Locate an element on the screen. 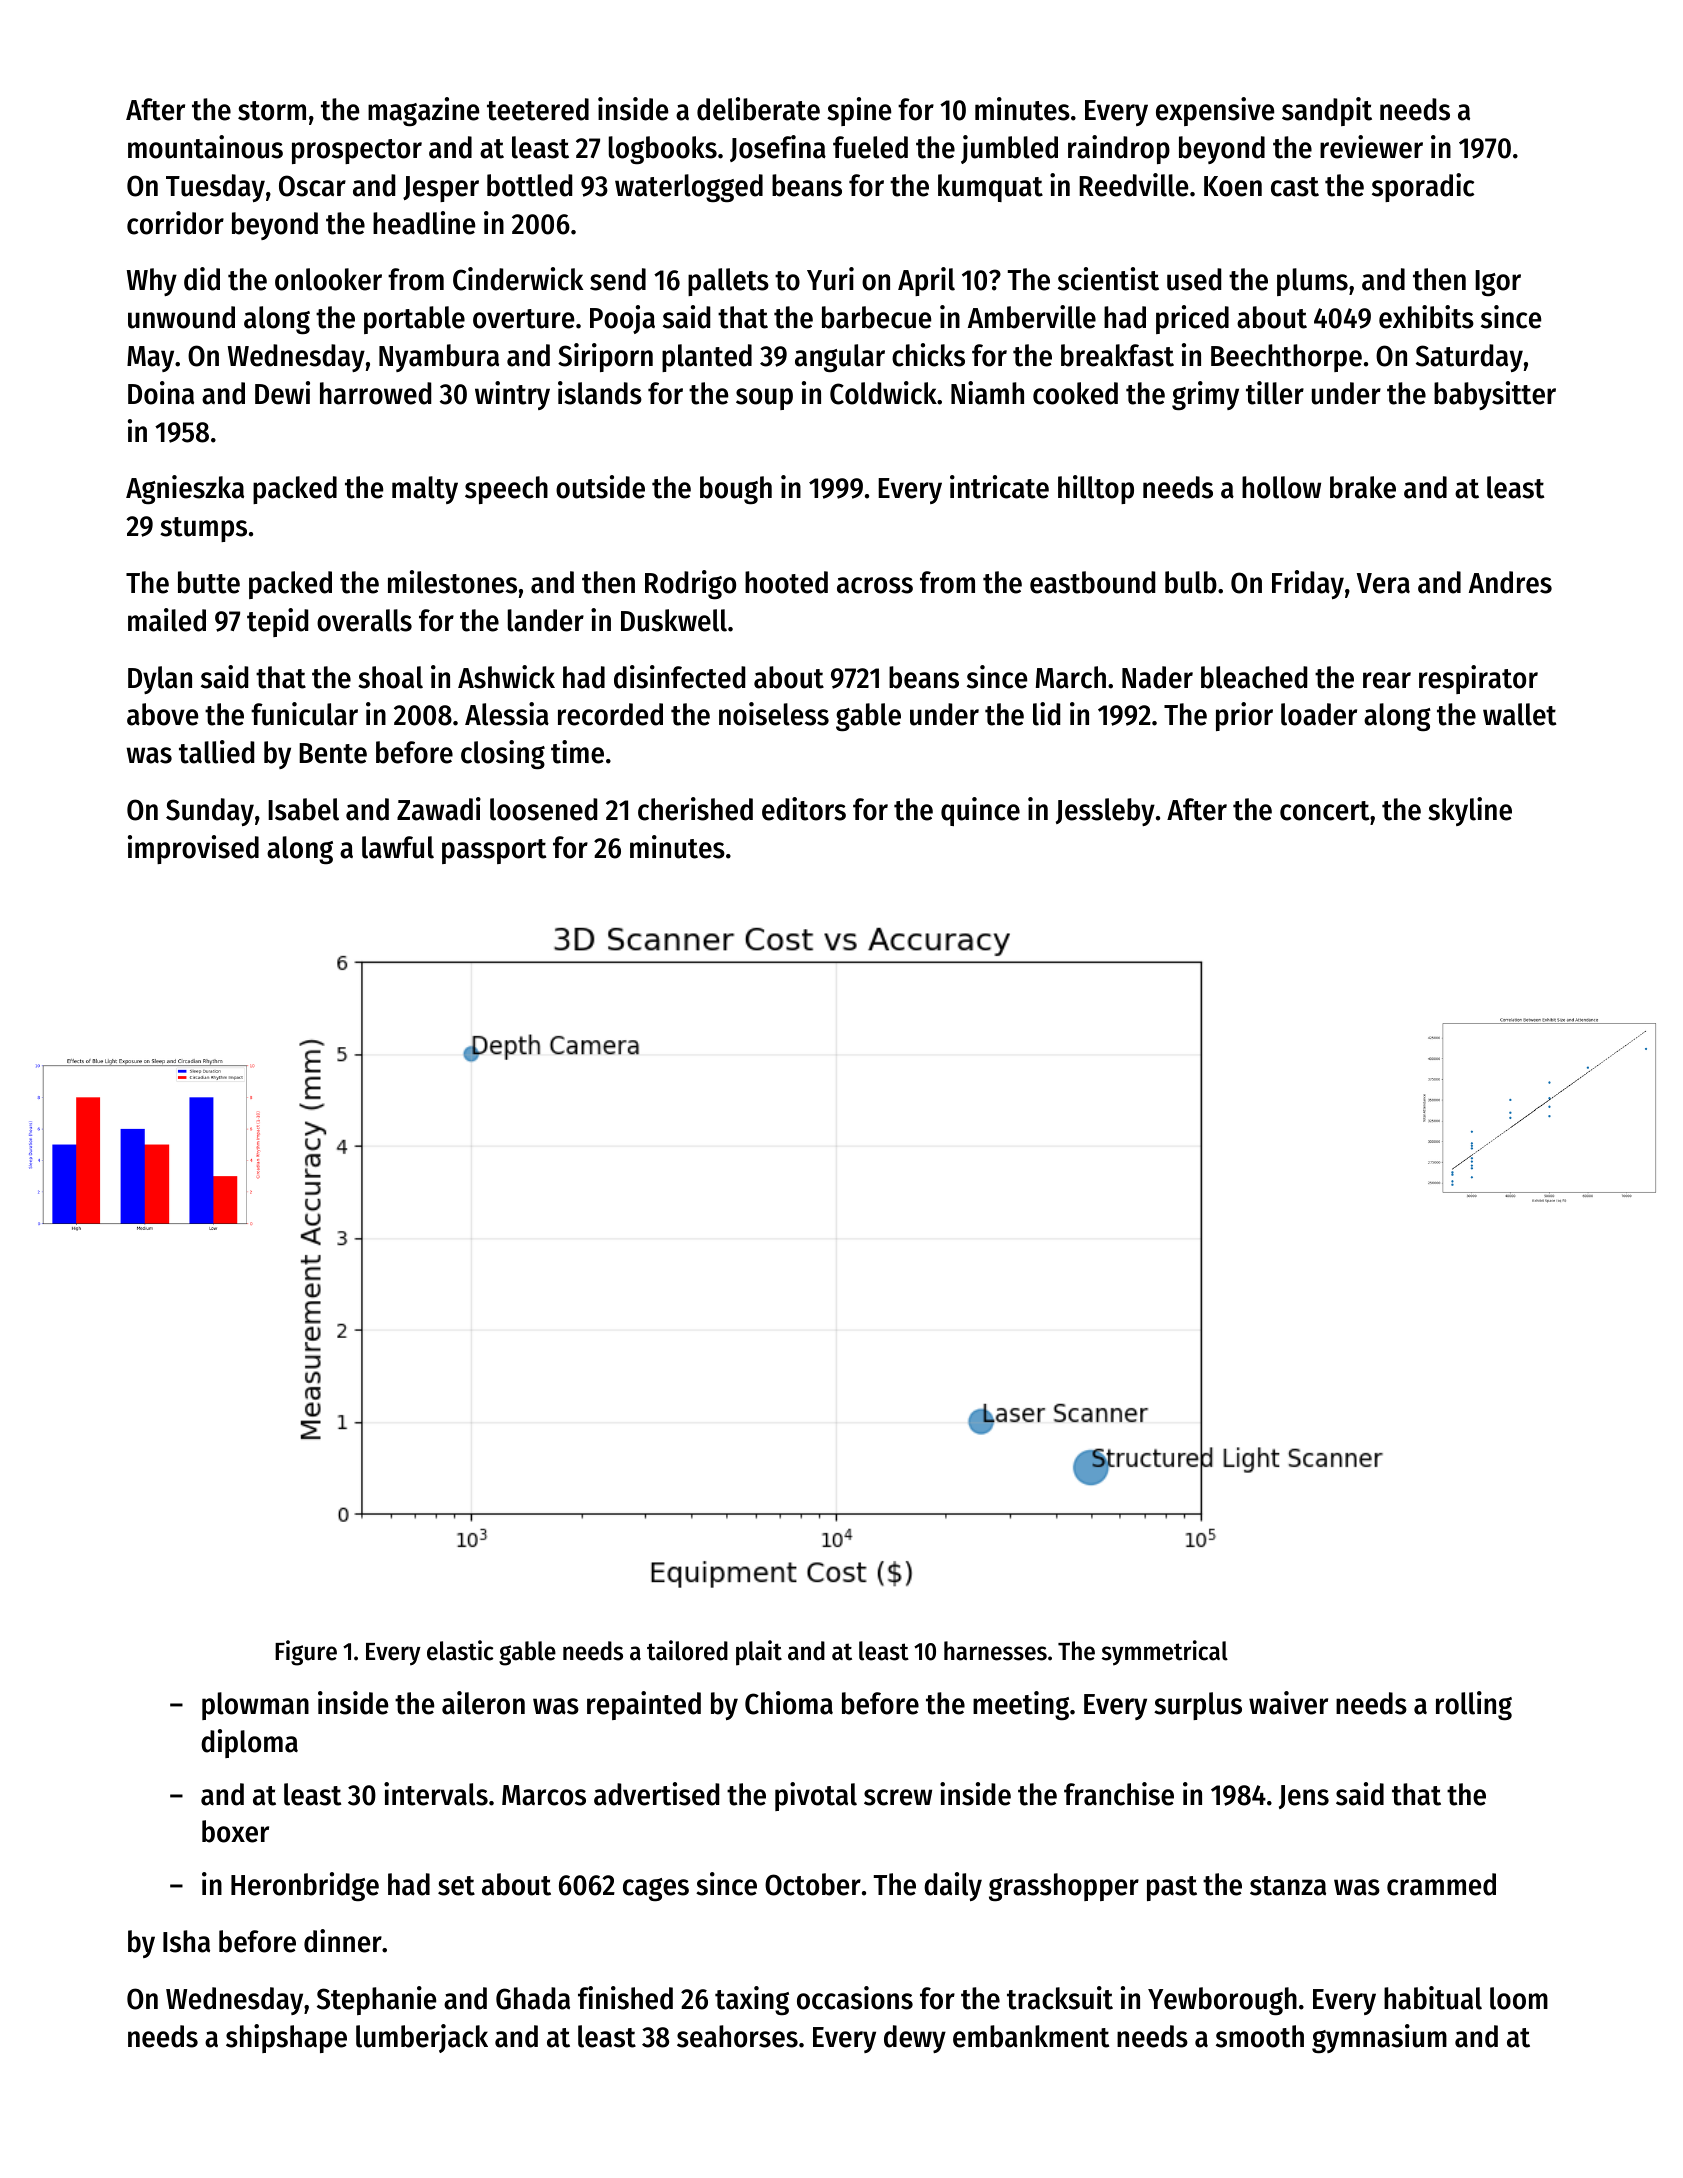 The image size is (1683, 2178). harnesses is located at coordinates (995, 1651).
